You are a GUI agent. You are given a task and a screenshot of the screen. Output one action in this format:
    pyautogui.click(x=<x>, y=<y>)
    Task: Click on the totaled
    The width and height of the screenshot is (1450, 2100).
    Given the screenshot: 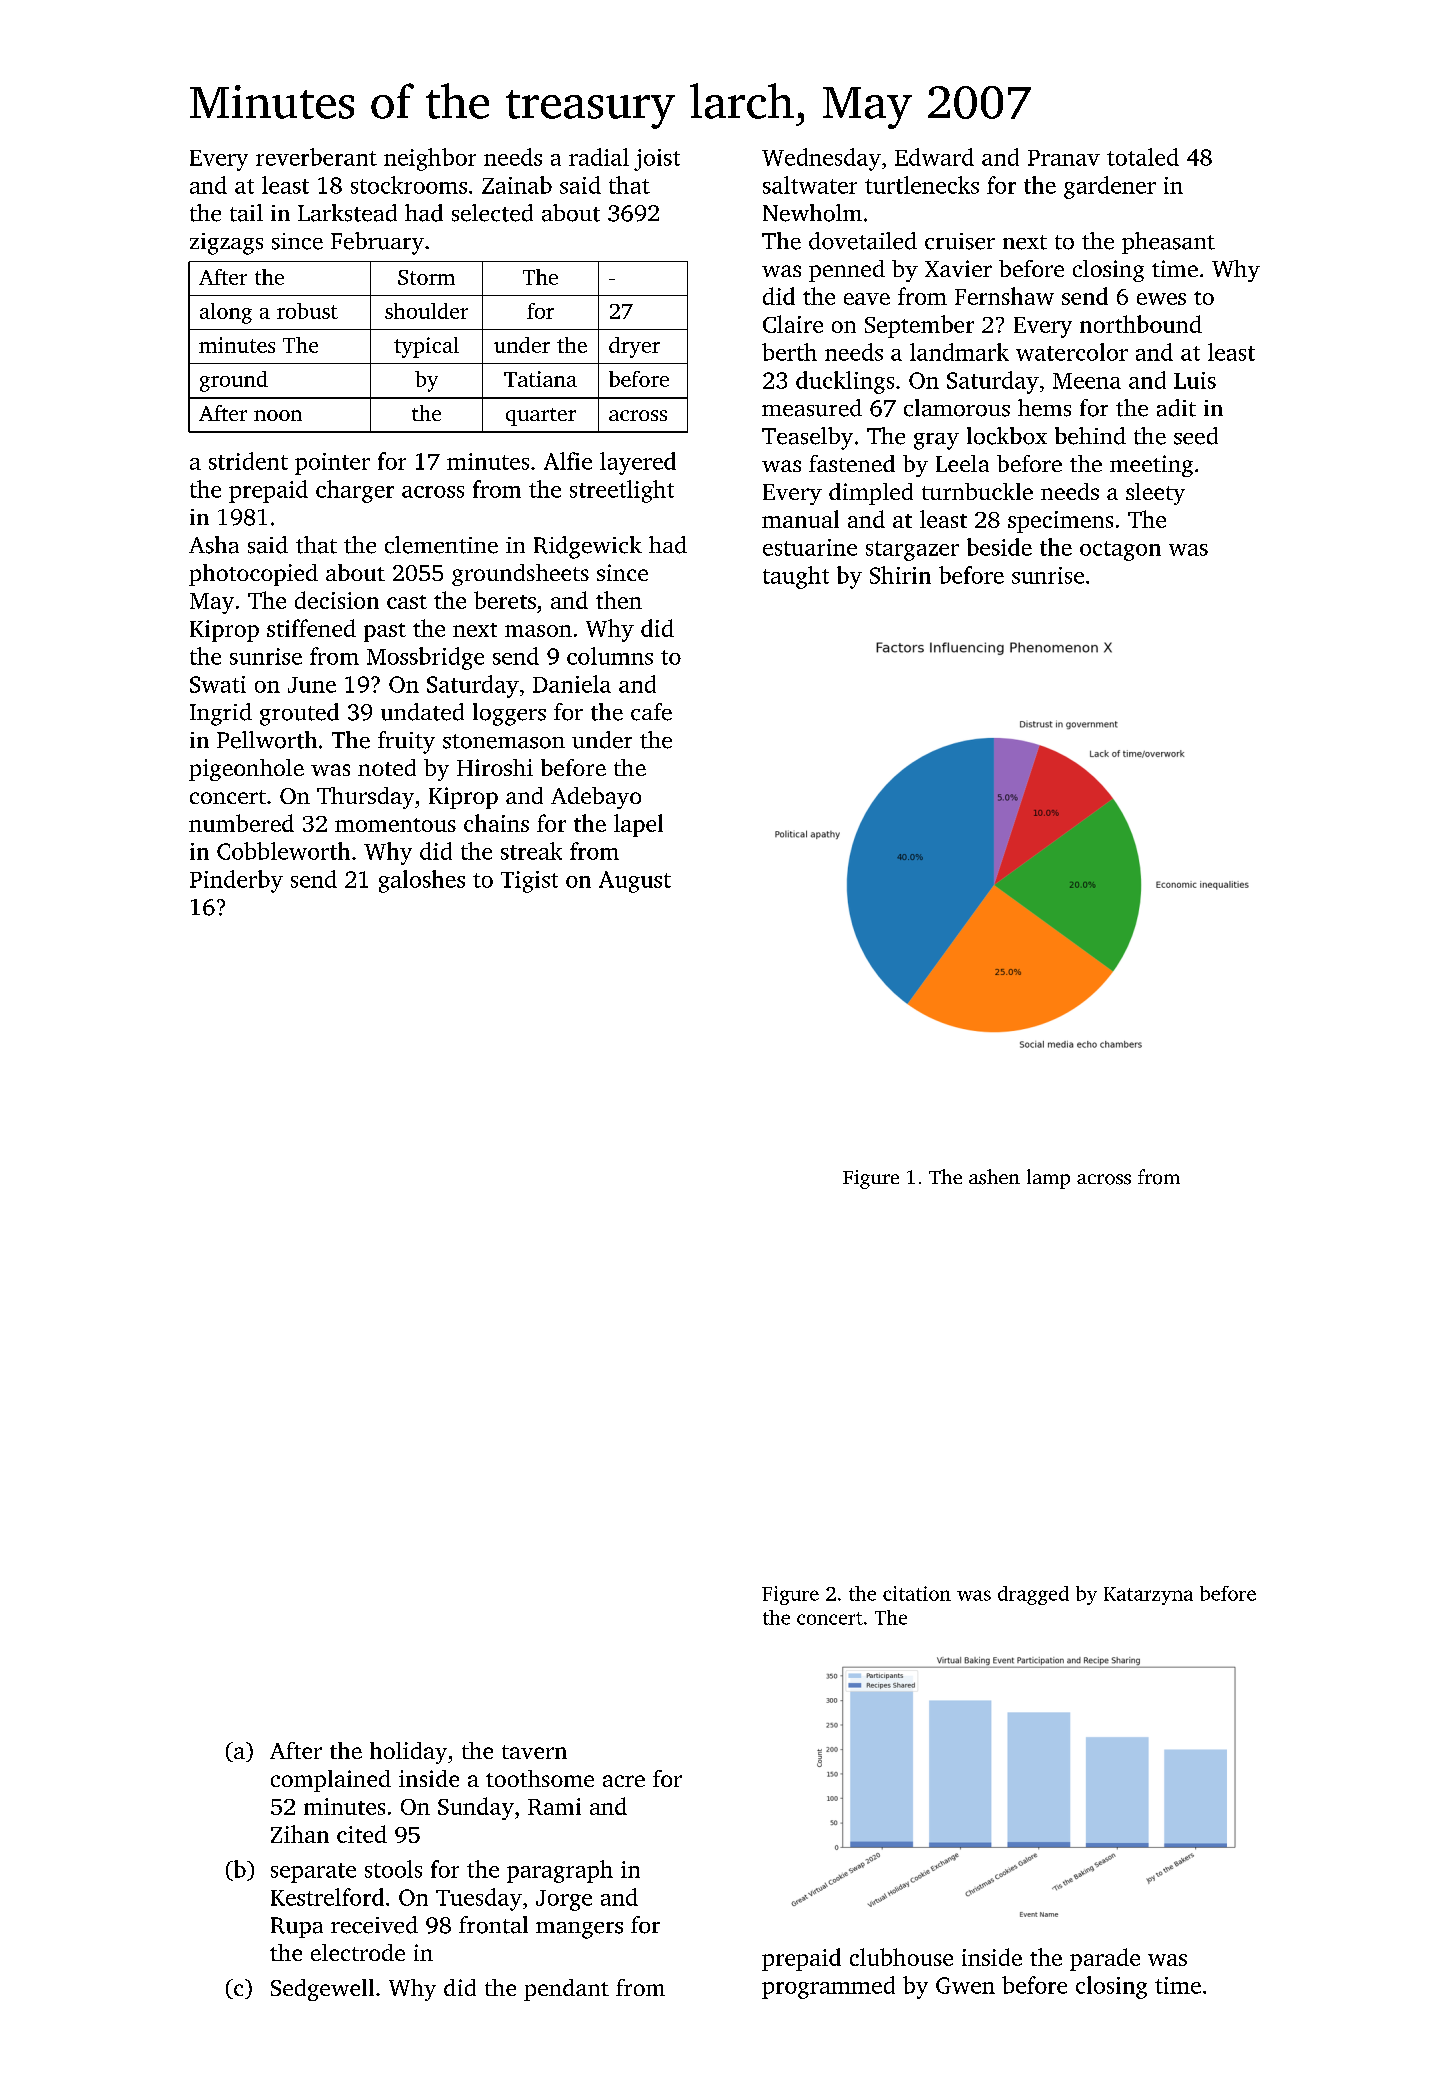 What is the action you would take?
    pyautogui.click(x=1143, y=157)
